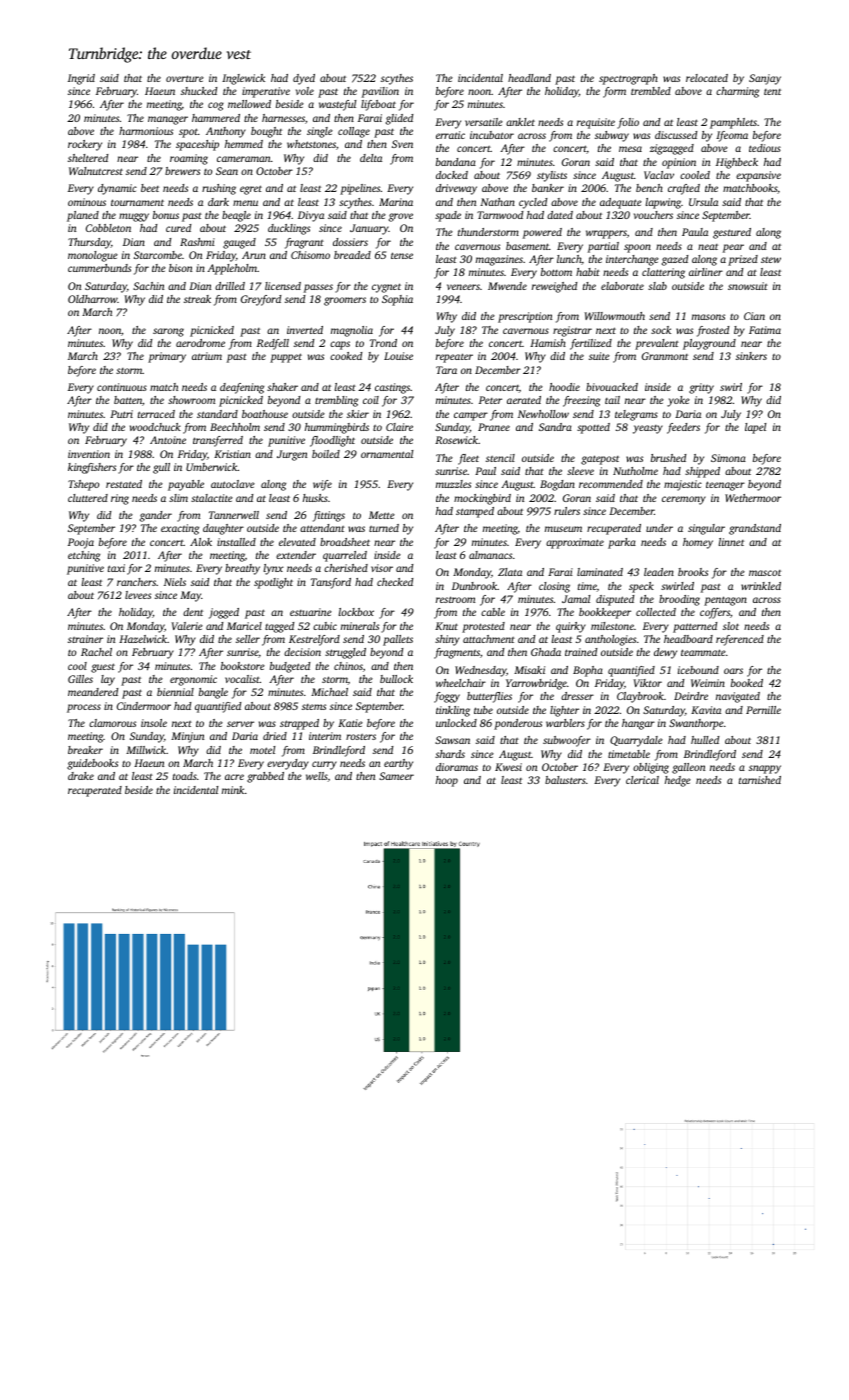 The width and height of the screenshot is (849, 1400). What do you see at coordinates (242, 388) in the screenshot?
I see `deafening` at bounding box center [242, 388].
